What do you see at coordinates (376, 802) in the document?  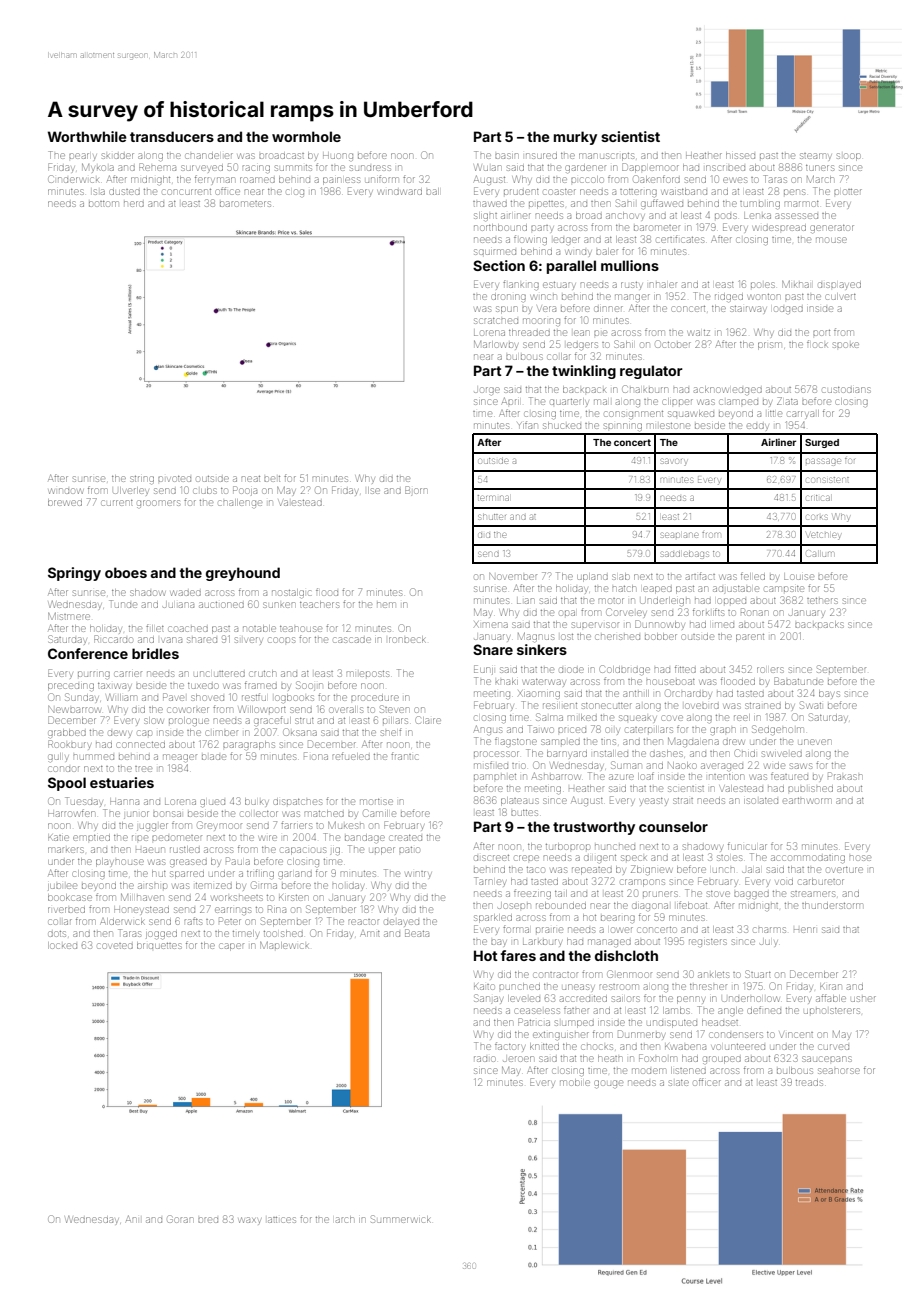 I see `mortise` at bounding box center [376, 802].
